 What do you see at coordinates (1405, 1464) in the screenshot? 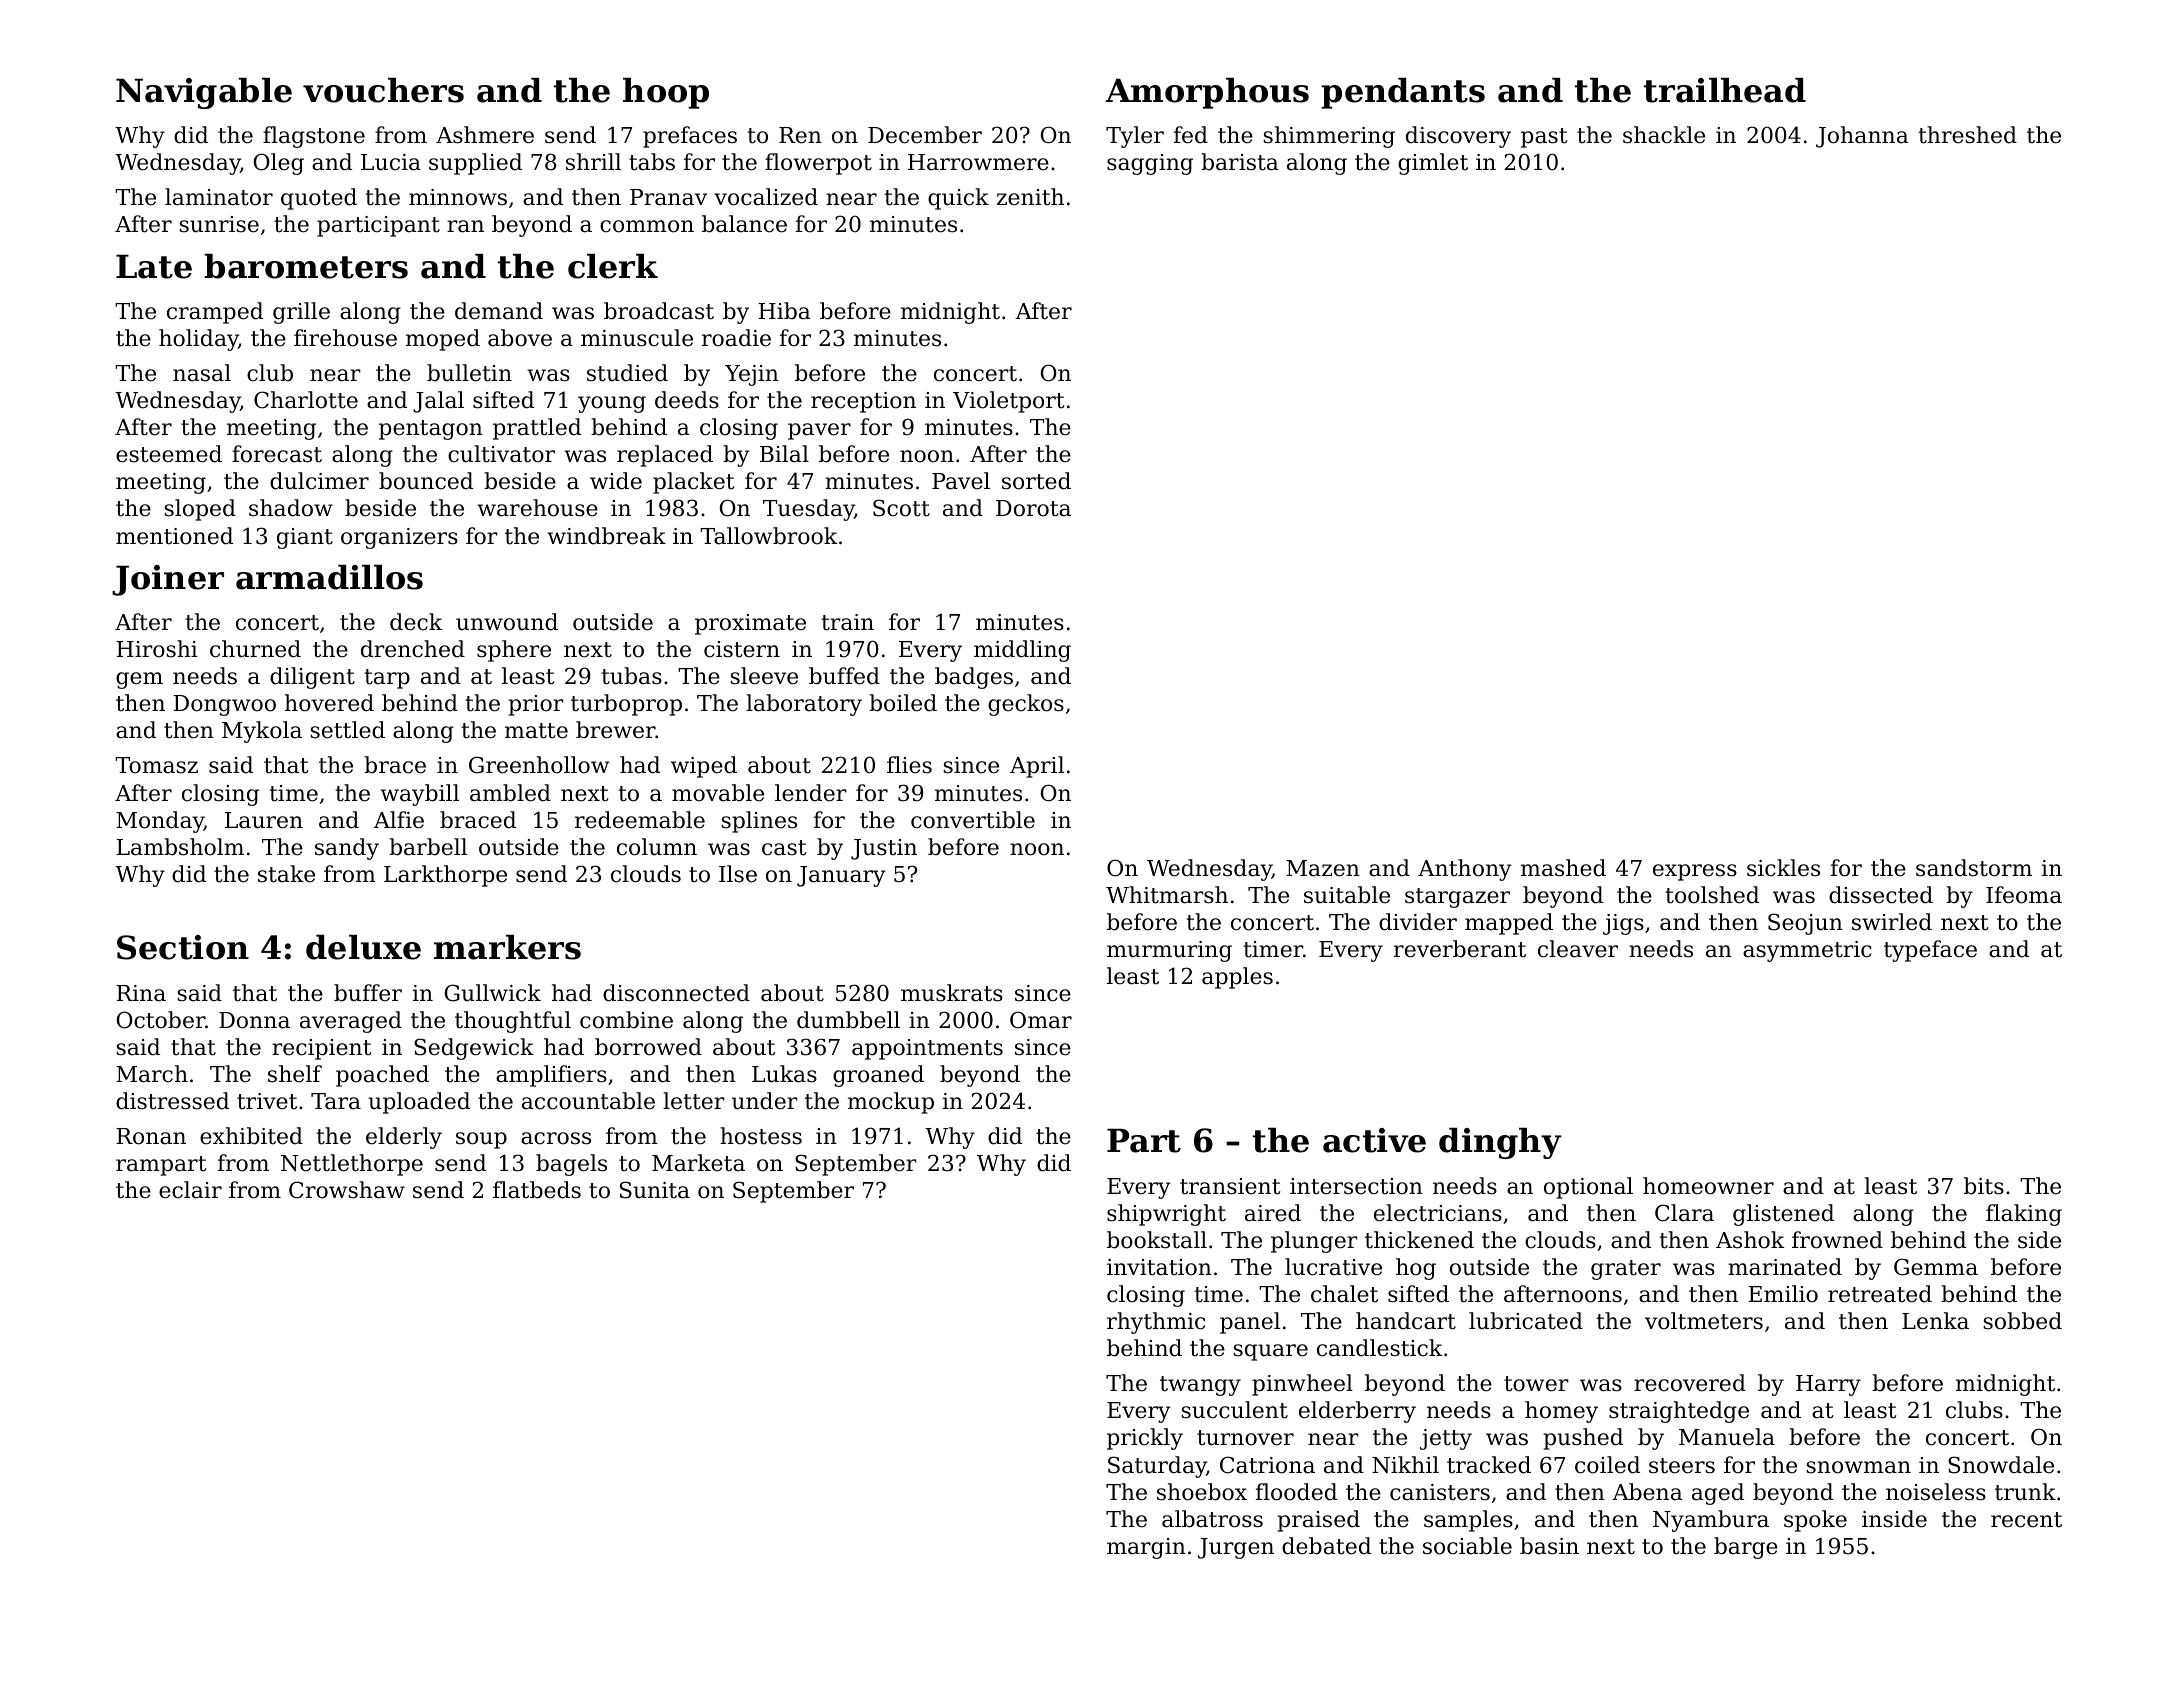
I see `Nikhil` at bounding box center [1405, 1464].
